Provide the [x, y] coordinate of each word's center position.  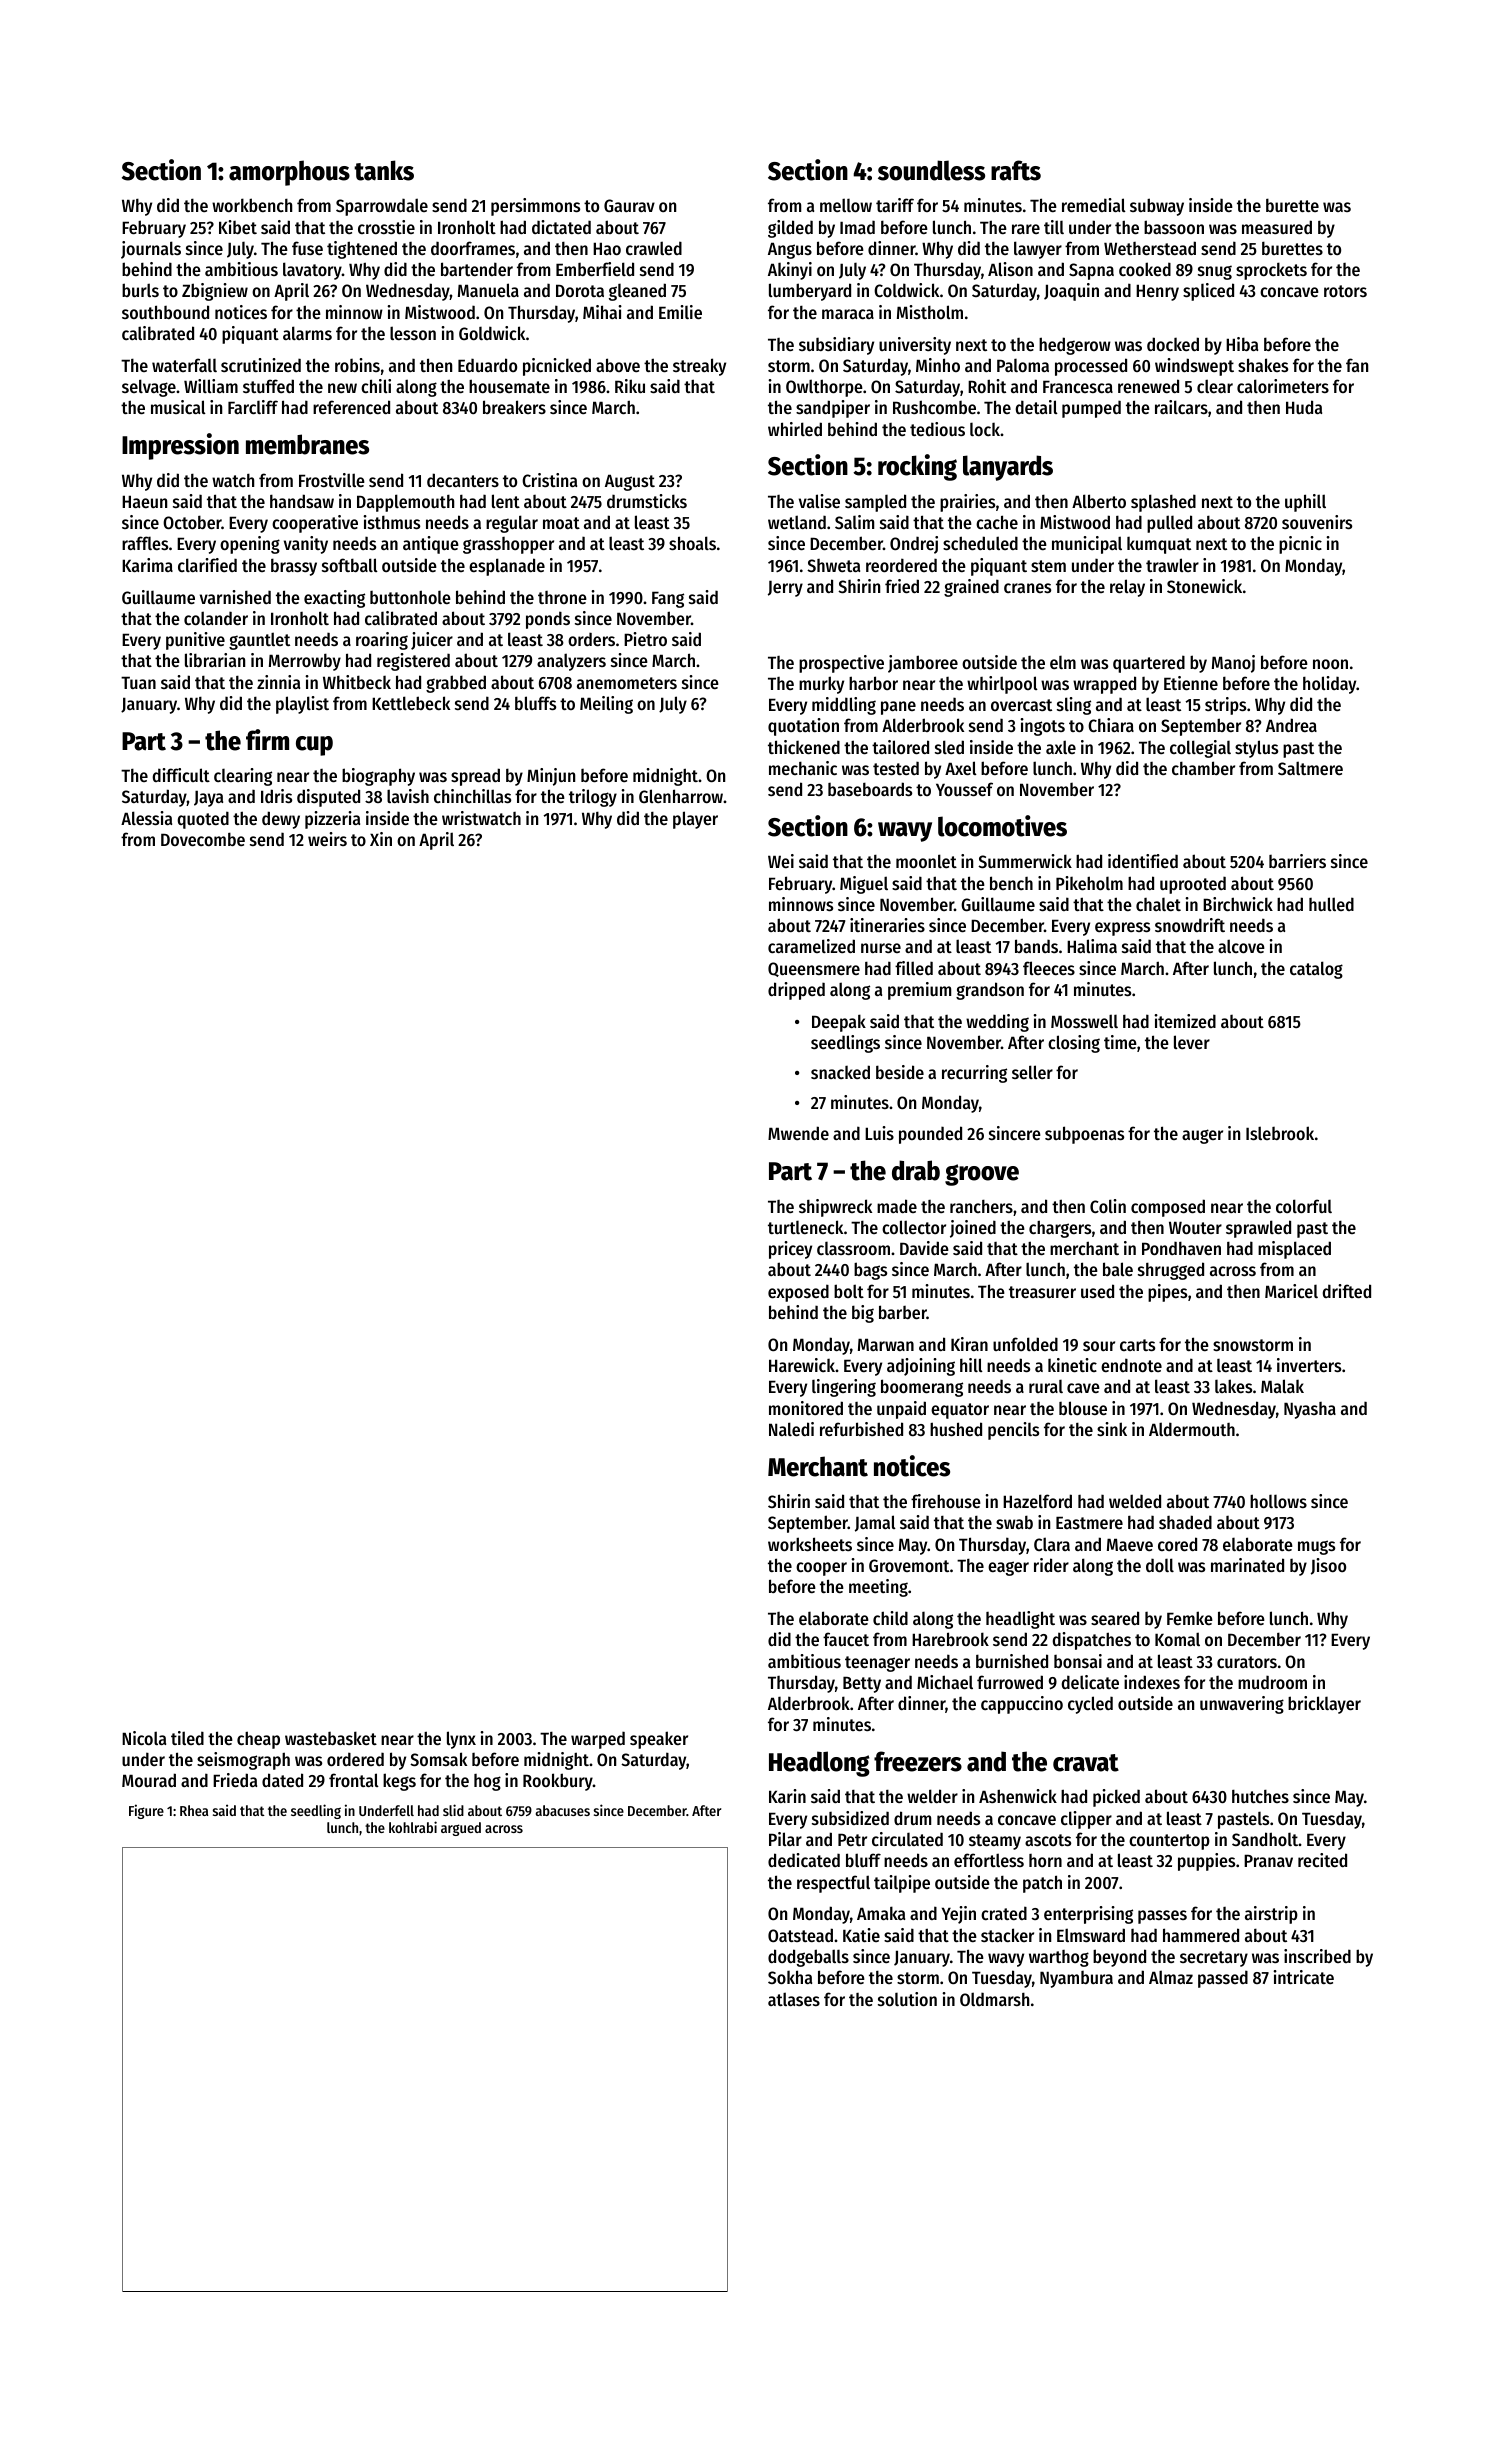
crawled [654, 248]
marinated [1247, 1565]
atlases [794, 1999]
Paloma [1023, 365]
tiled [187, 1738]
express [1122, 929]
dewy [281, 820]
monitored [806, 1408]
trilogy [593, 798]
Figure [146, 1811]
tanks [384, 170]
